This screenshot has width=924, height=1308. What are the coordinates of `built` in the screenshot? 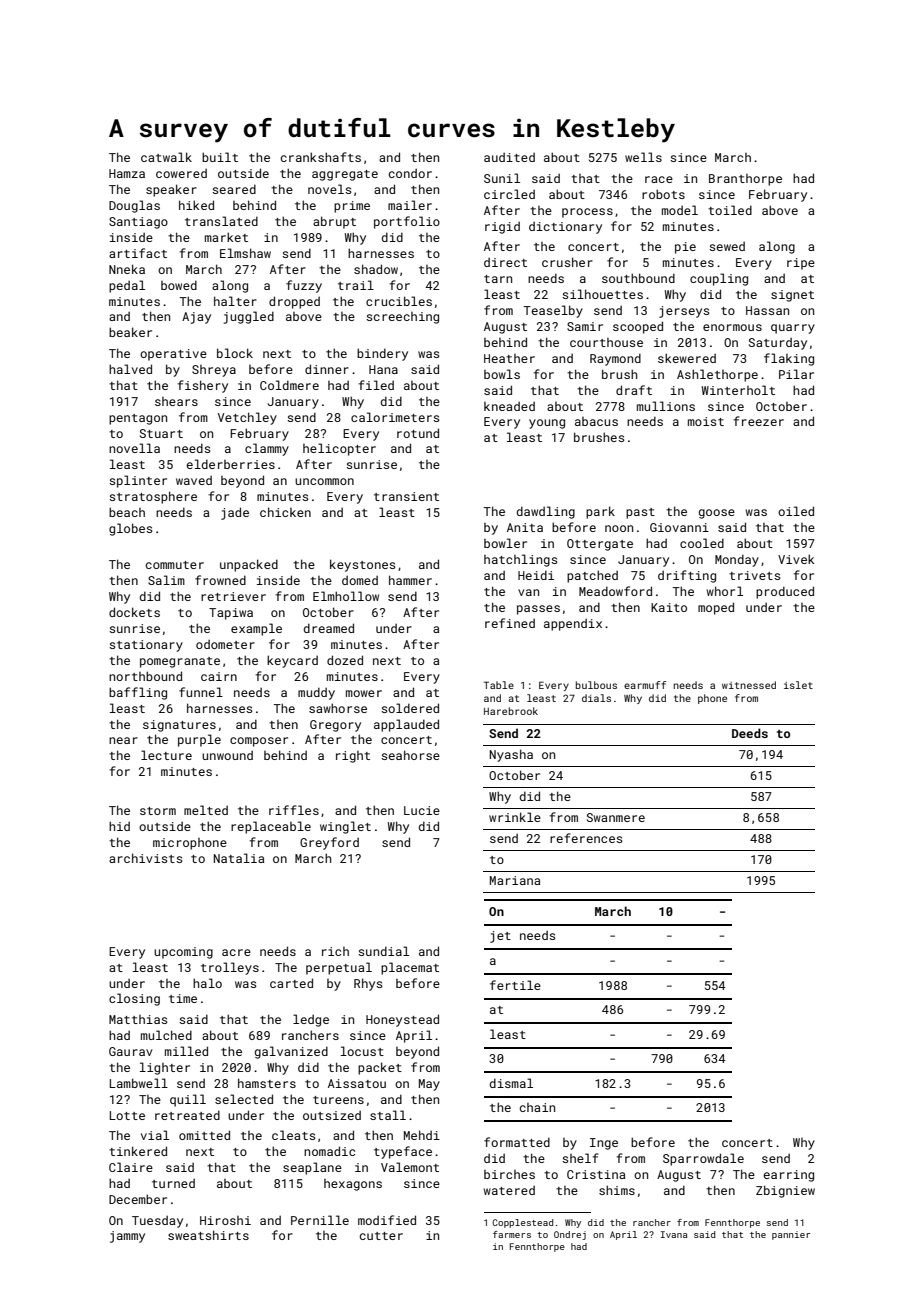 It's located at (220, 157).
